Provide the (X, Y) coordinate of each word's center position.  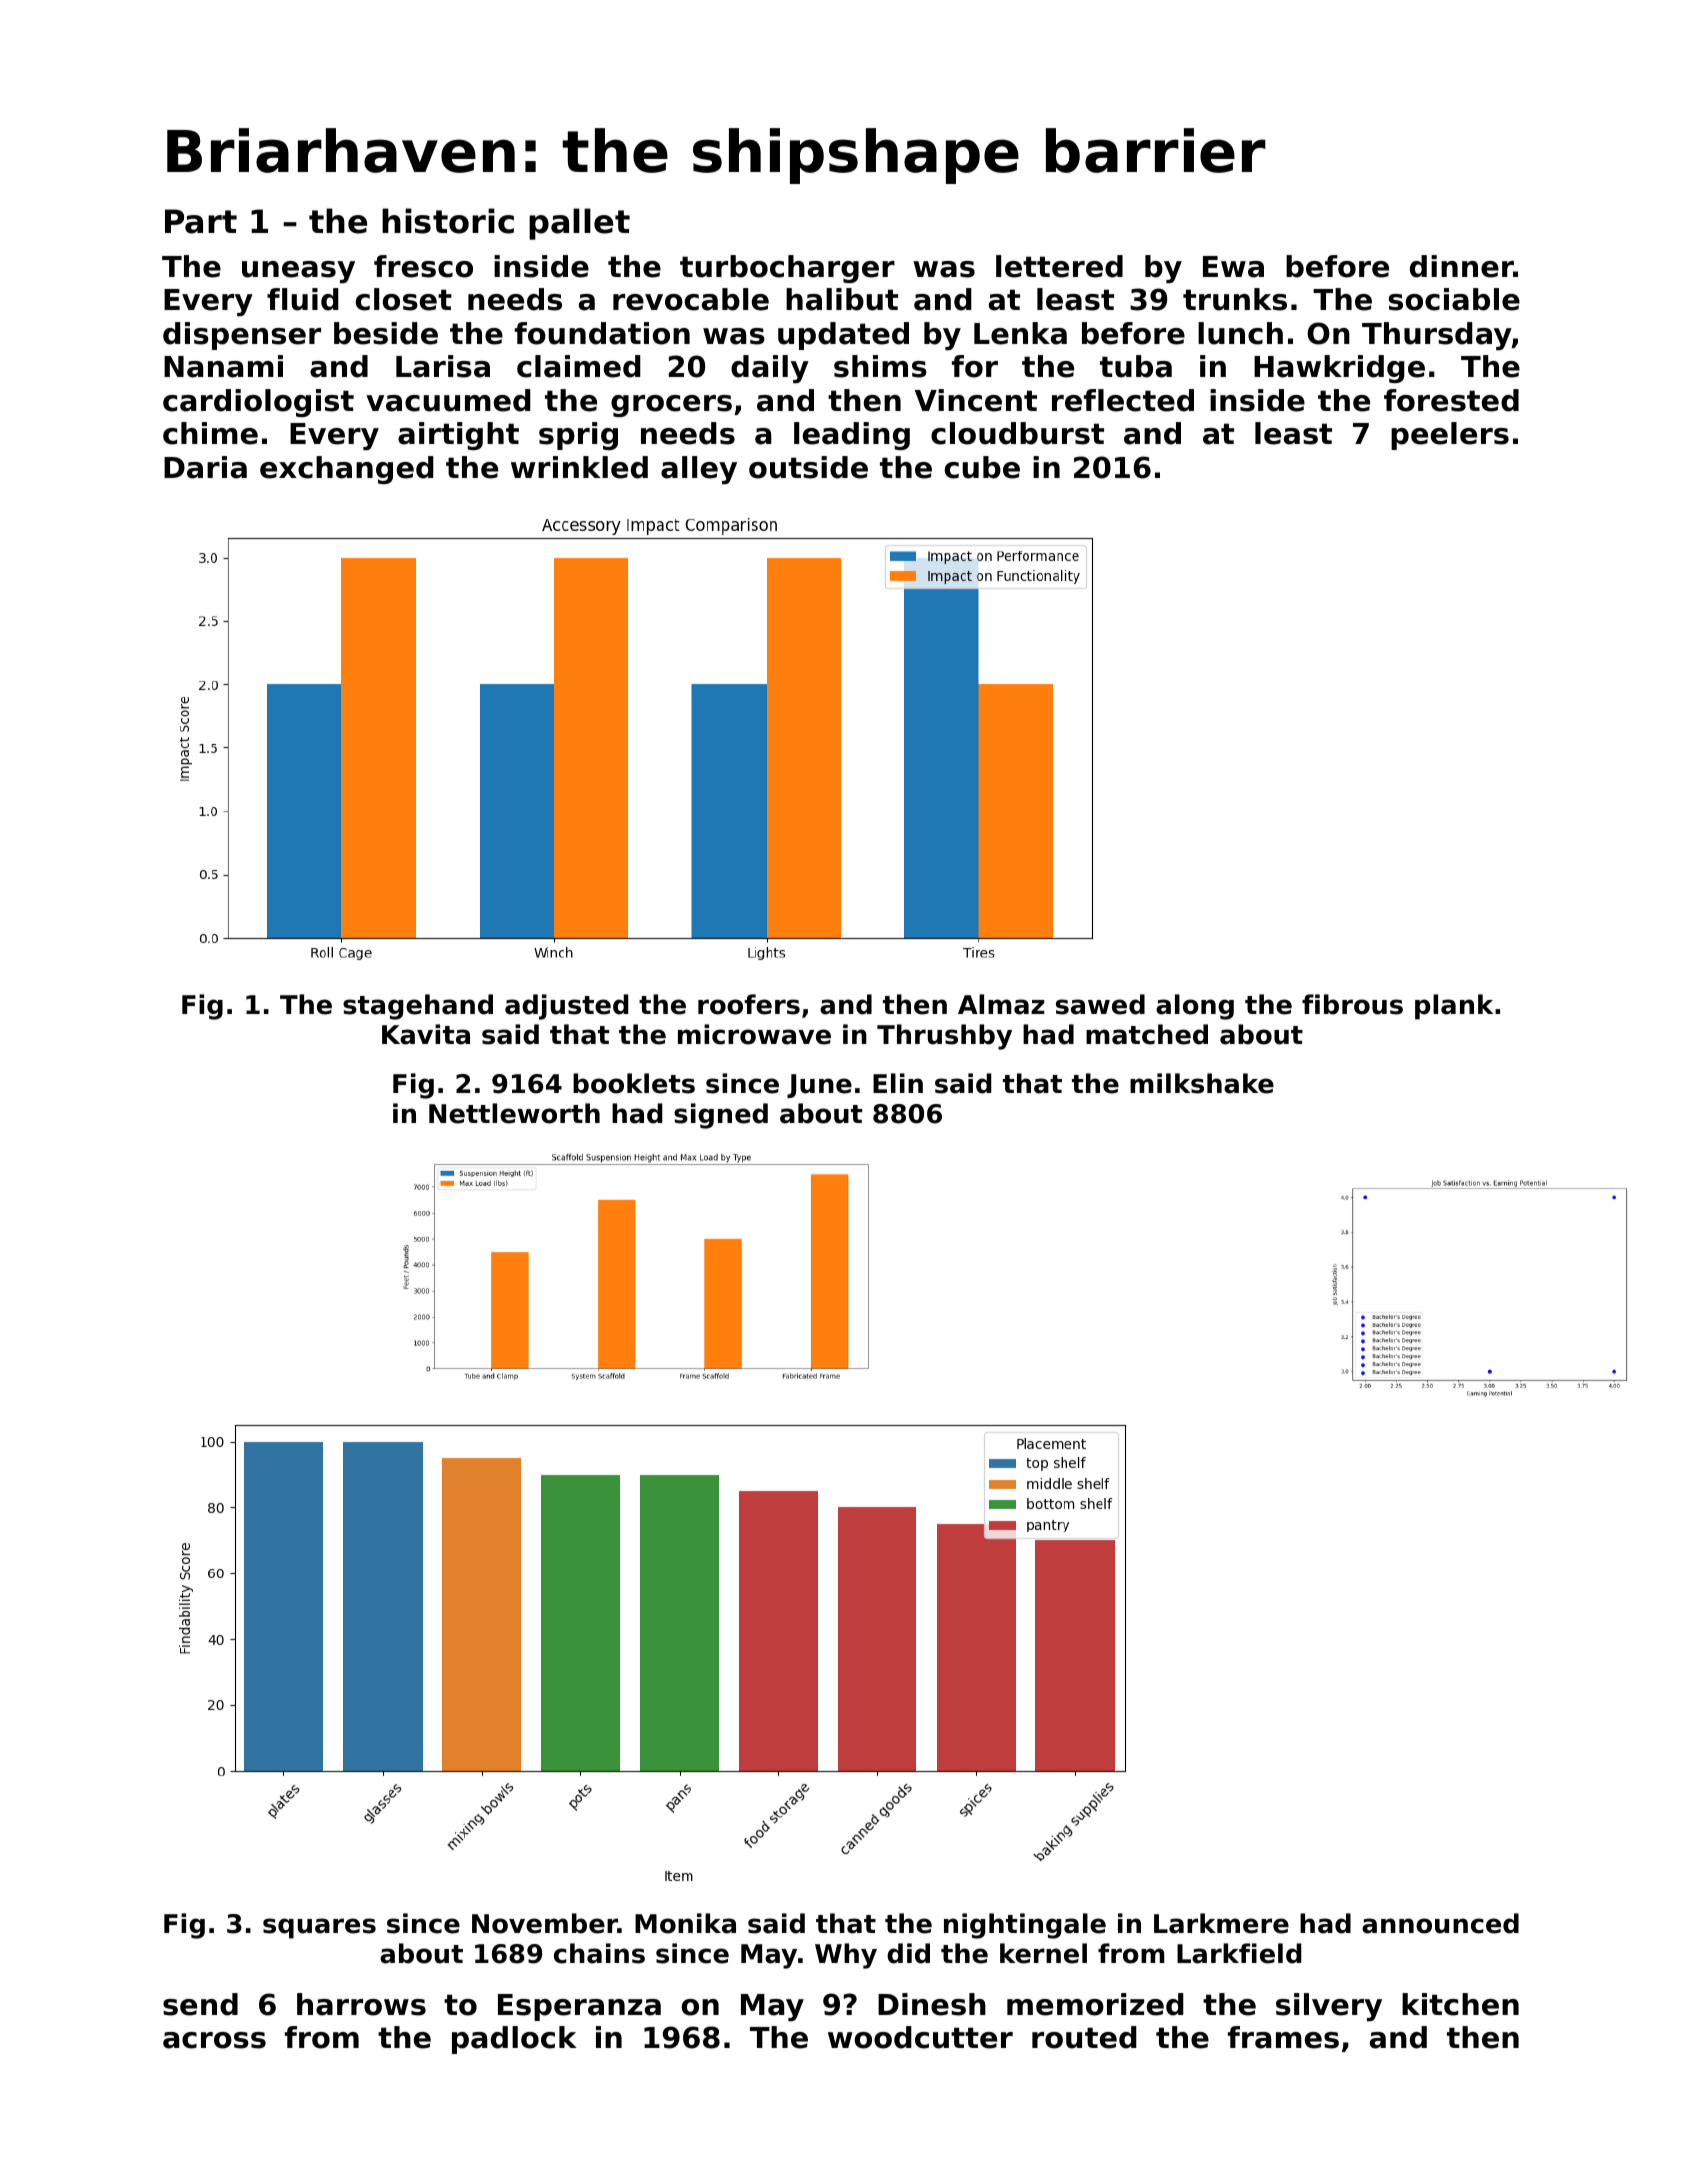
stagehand (418, 1007)
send (200, 2004)
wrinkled (579, 467)
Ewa (1233, 267)
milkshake (1202, 1083)
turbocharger (787, 269)
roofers (749, 1004)
